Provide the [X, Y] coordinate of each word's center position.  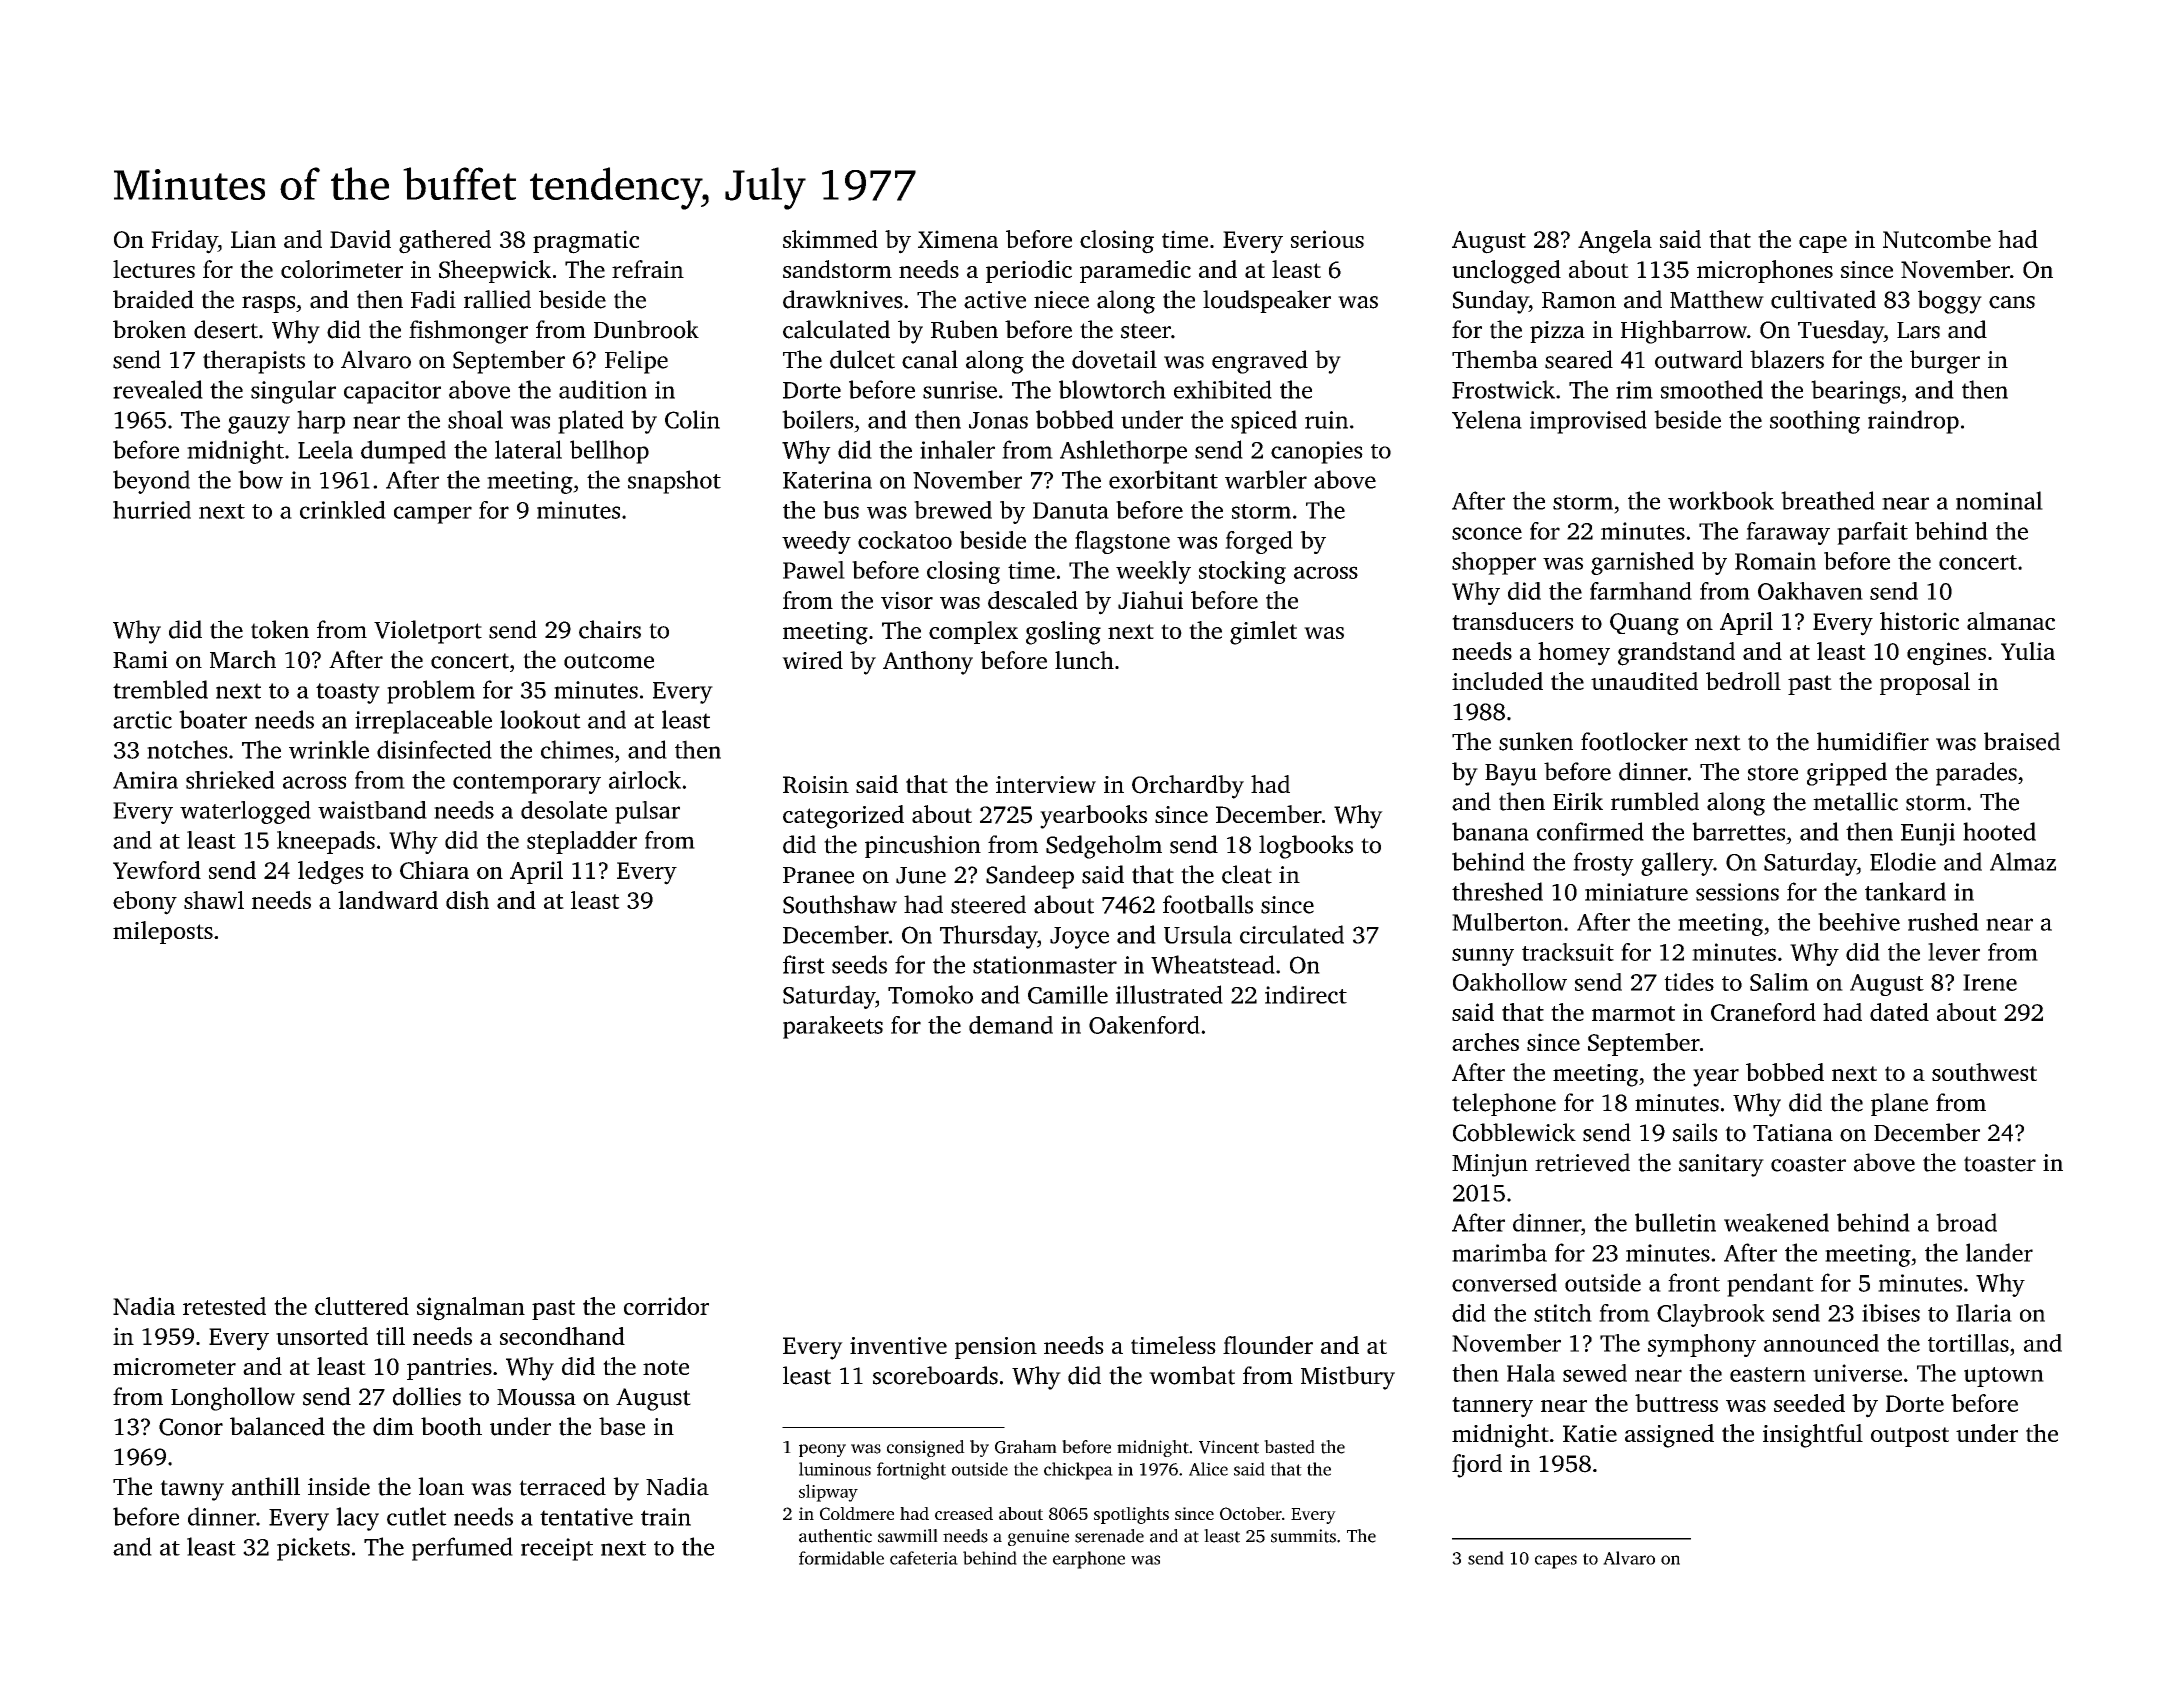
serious [1327, 239]
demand [1011, 1025]
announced [1821, 1343]
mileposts [163, 932]
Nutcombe [1937, 239]
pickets [313, 1549]
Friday [184, 242]
